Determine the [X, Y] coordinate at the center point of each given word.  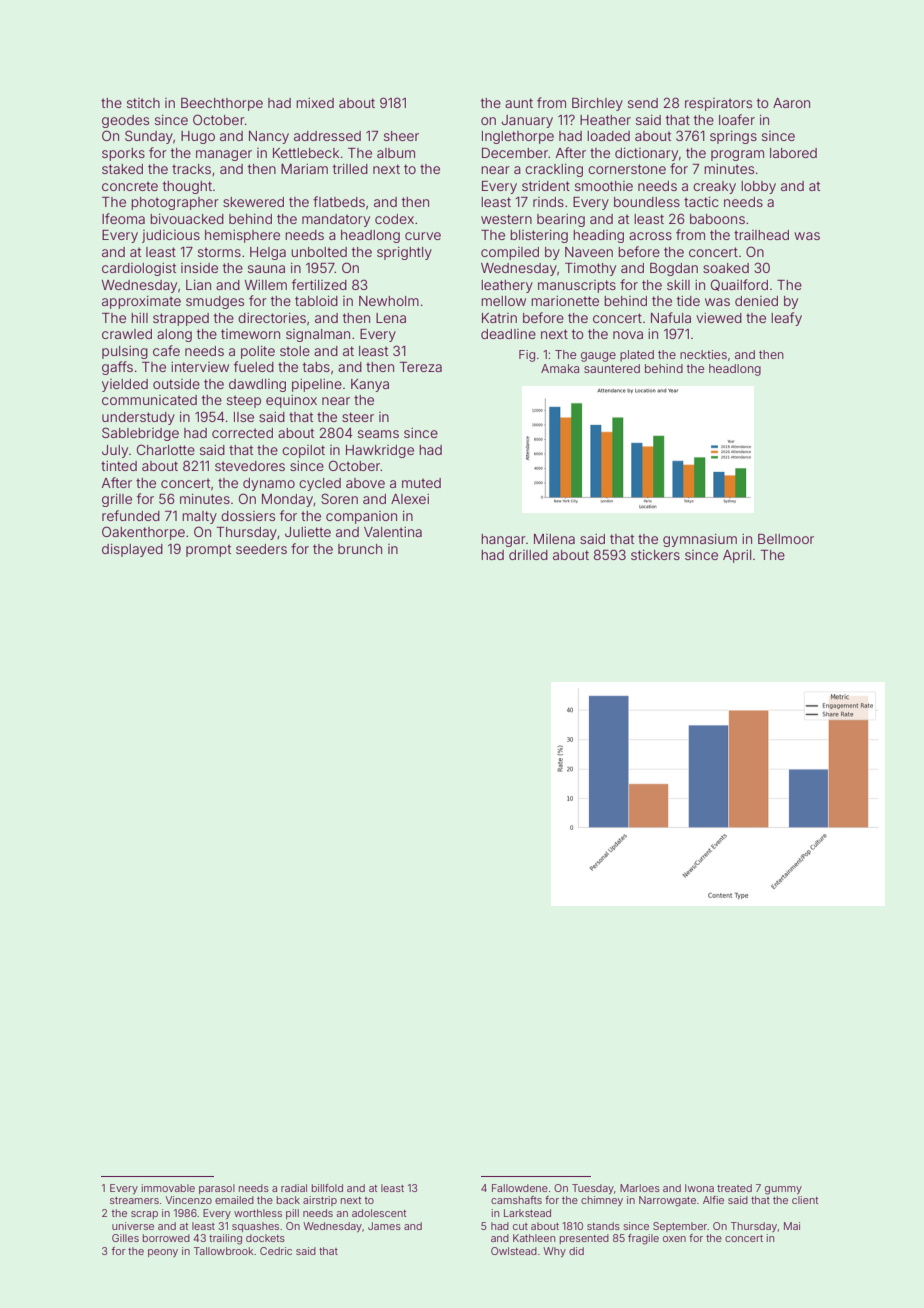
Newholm [389, 301]
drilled [528, 555]
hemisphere [242, 236]
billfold [327, 1188]
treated [734, 1188]
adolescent [379, 1213]
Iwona [699, 1188]
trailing [225, 1239]
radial [294, 1188]
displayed [132, 550]
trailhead [761, 235]
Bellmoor [786, 539]
